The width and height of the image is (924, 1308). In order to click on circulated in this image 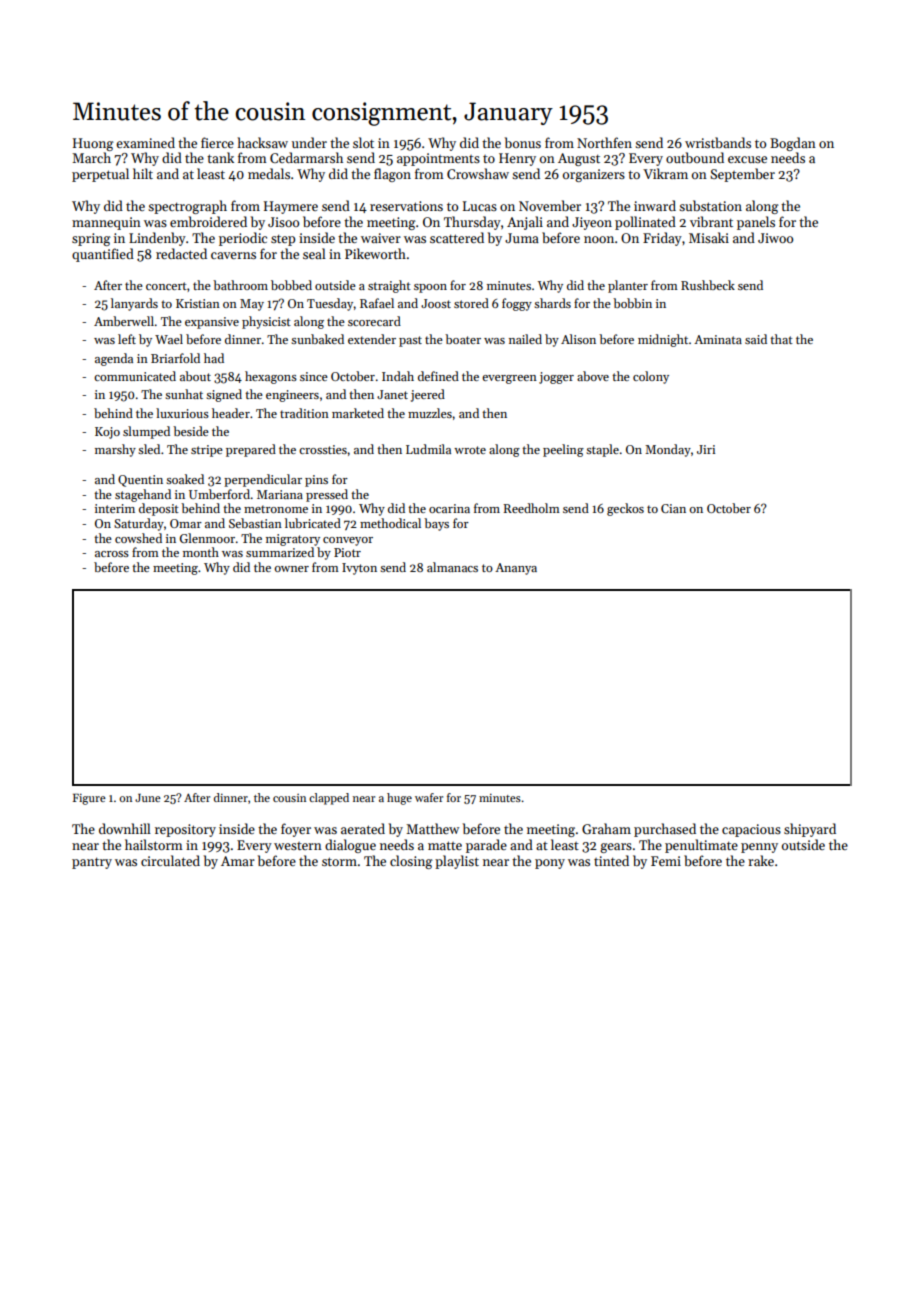, I will do `click(170, 860)`.
